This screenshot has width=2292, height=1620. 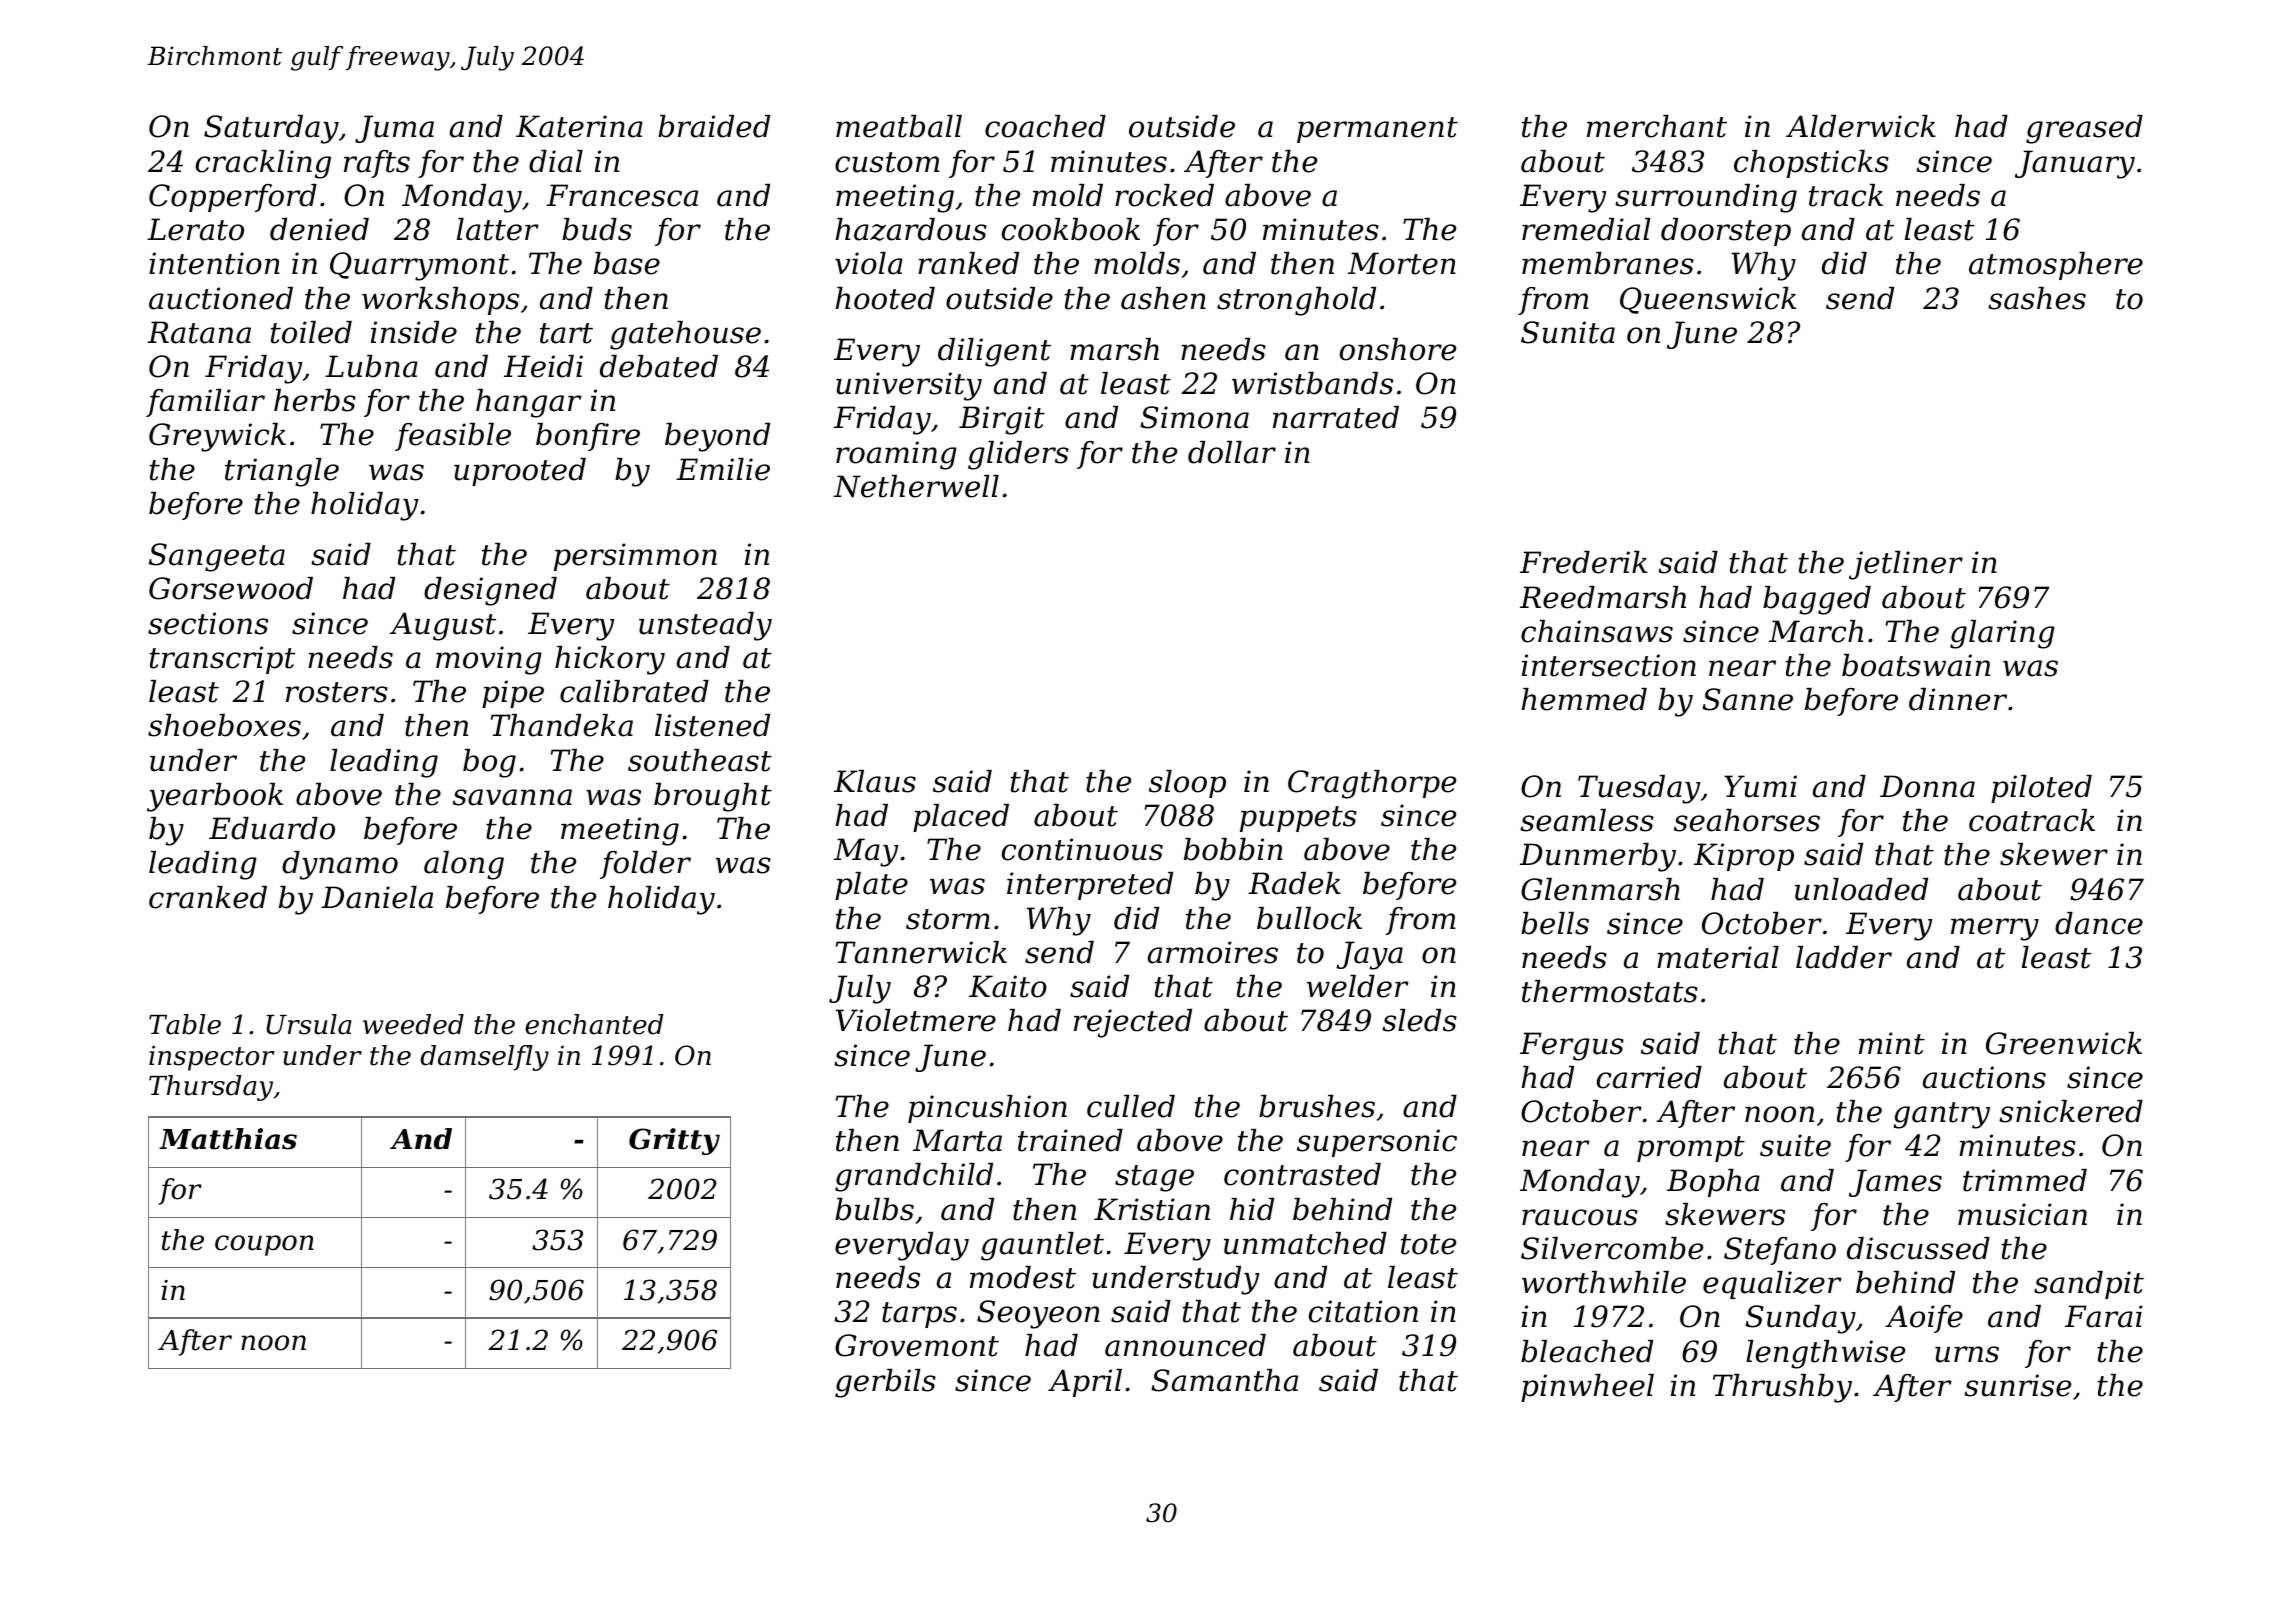 What do you see at coordinates (340, 865) in the screenshot?
I see `dynamo` at bounding box center [340, 865].
